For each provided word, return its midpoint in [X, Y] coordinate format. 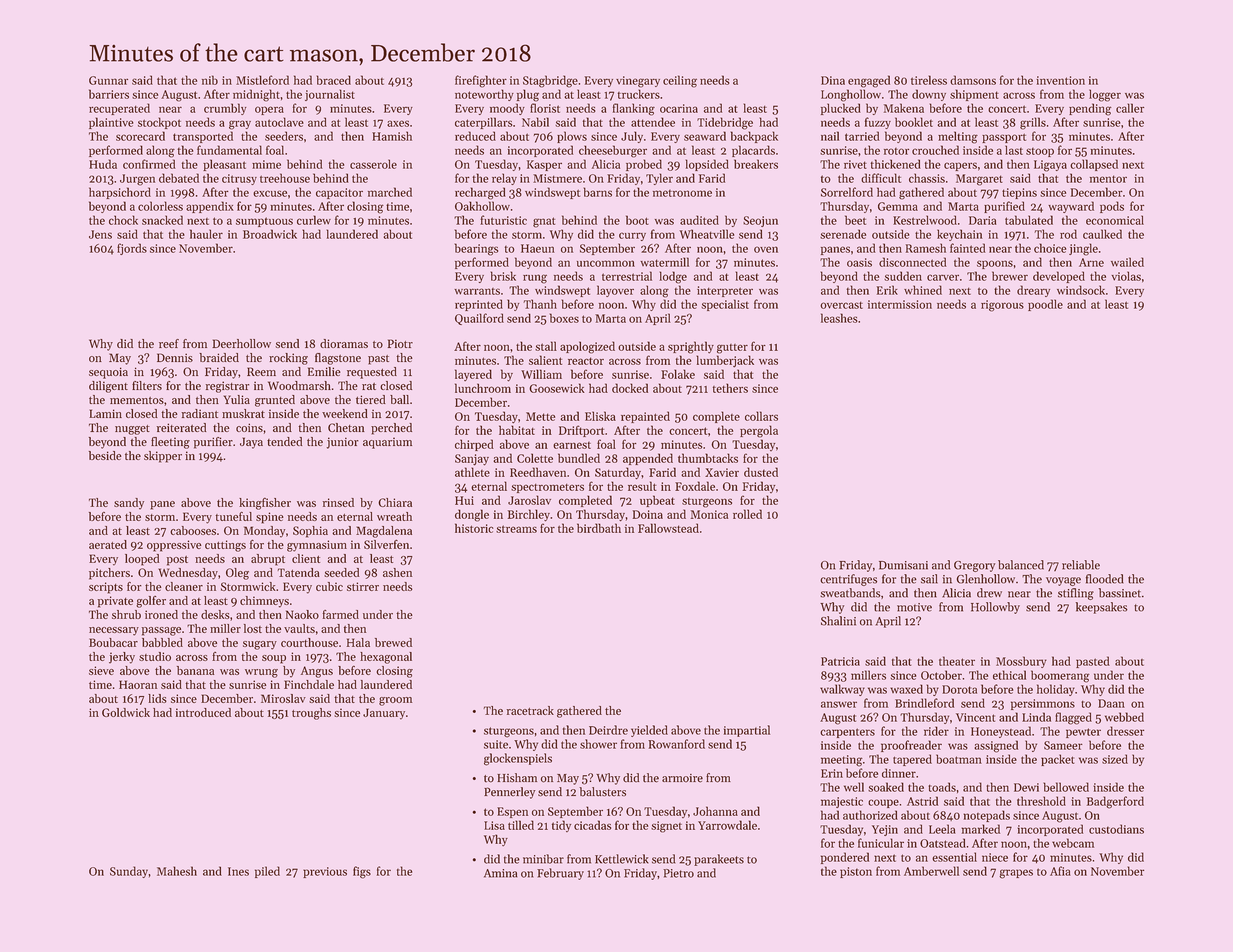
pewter [1083, 733]
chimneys [264, 602]
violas [1126, 276]
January [384, 714]
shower [598, 744]
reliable [1081, 565]
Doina [648, 514]
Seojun [760, 221]
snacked [162, 220]
